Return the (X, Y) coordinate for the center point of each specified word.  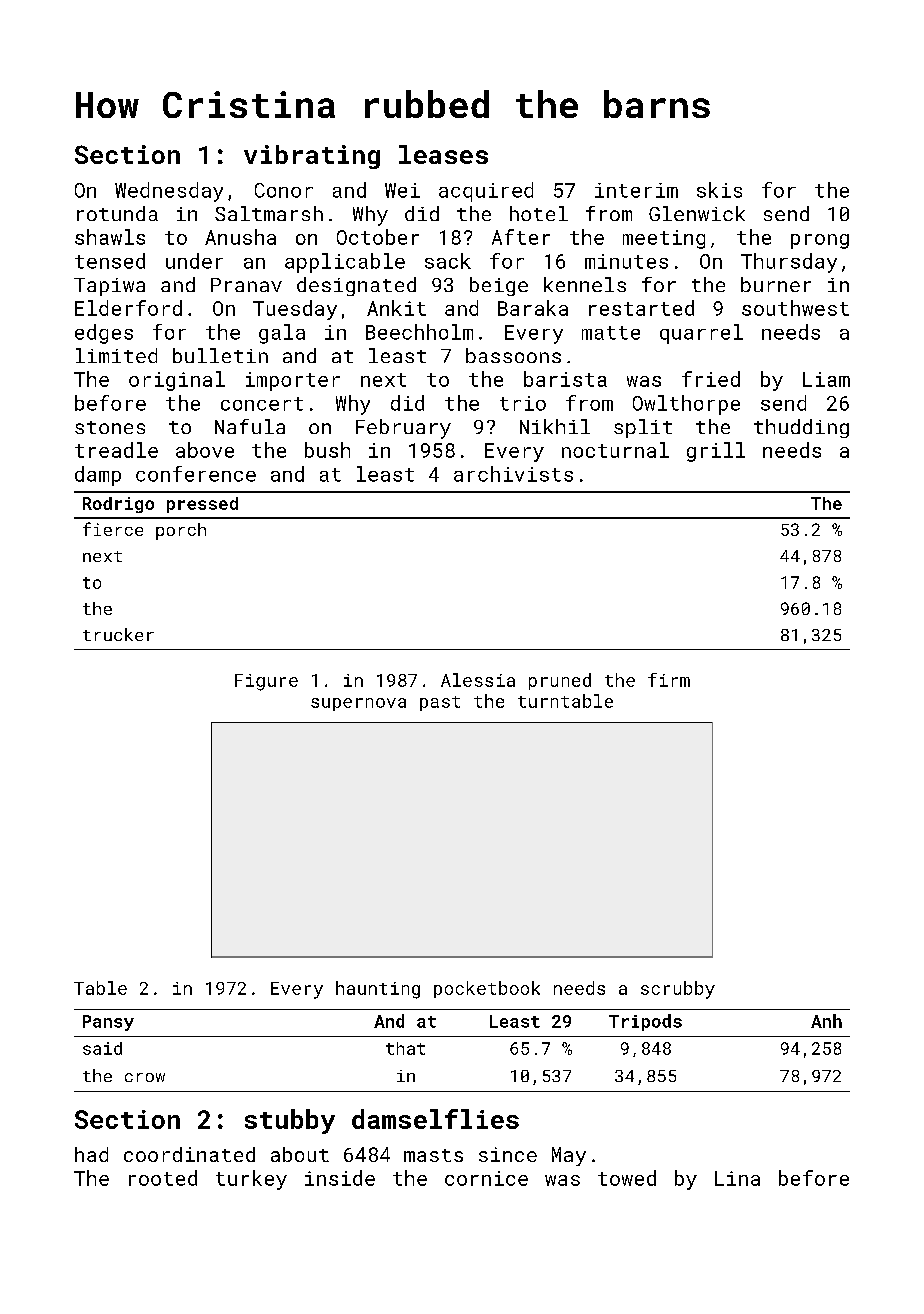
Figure (266, 682)
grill (716, 452)
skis (719, 190)
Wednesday (169, 192)
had (91, 1154)
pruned (560, 681)
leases (443, 154)
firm (669, 680)
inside (340, 1178)
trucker (118, 634)
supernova (358, 704)
